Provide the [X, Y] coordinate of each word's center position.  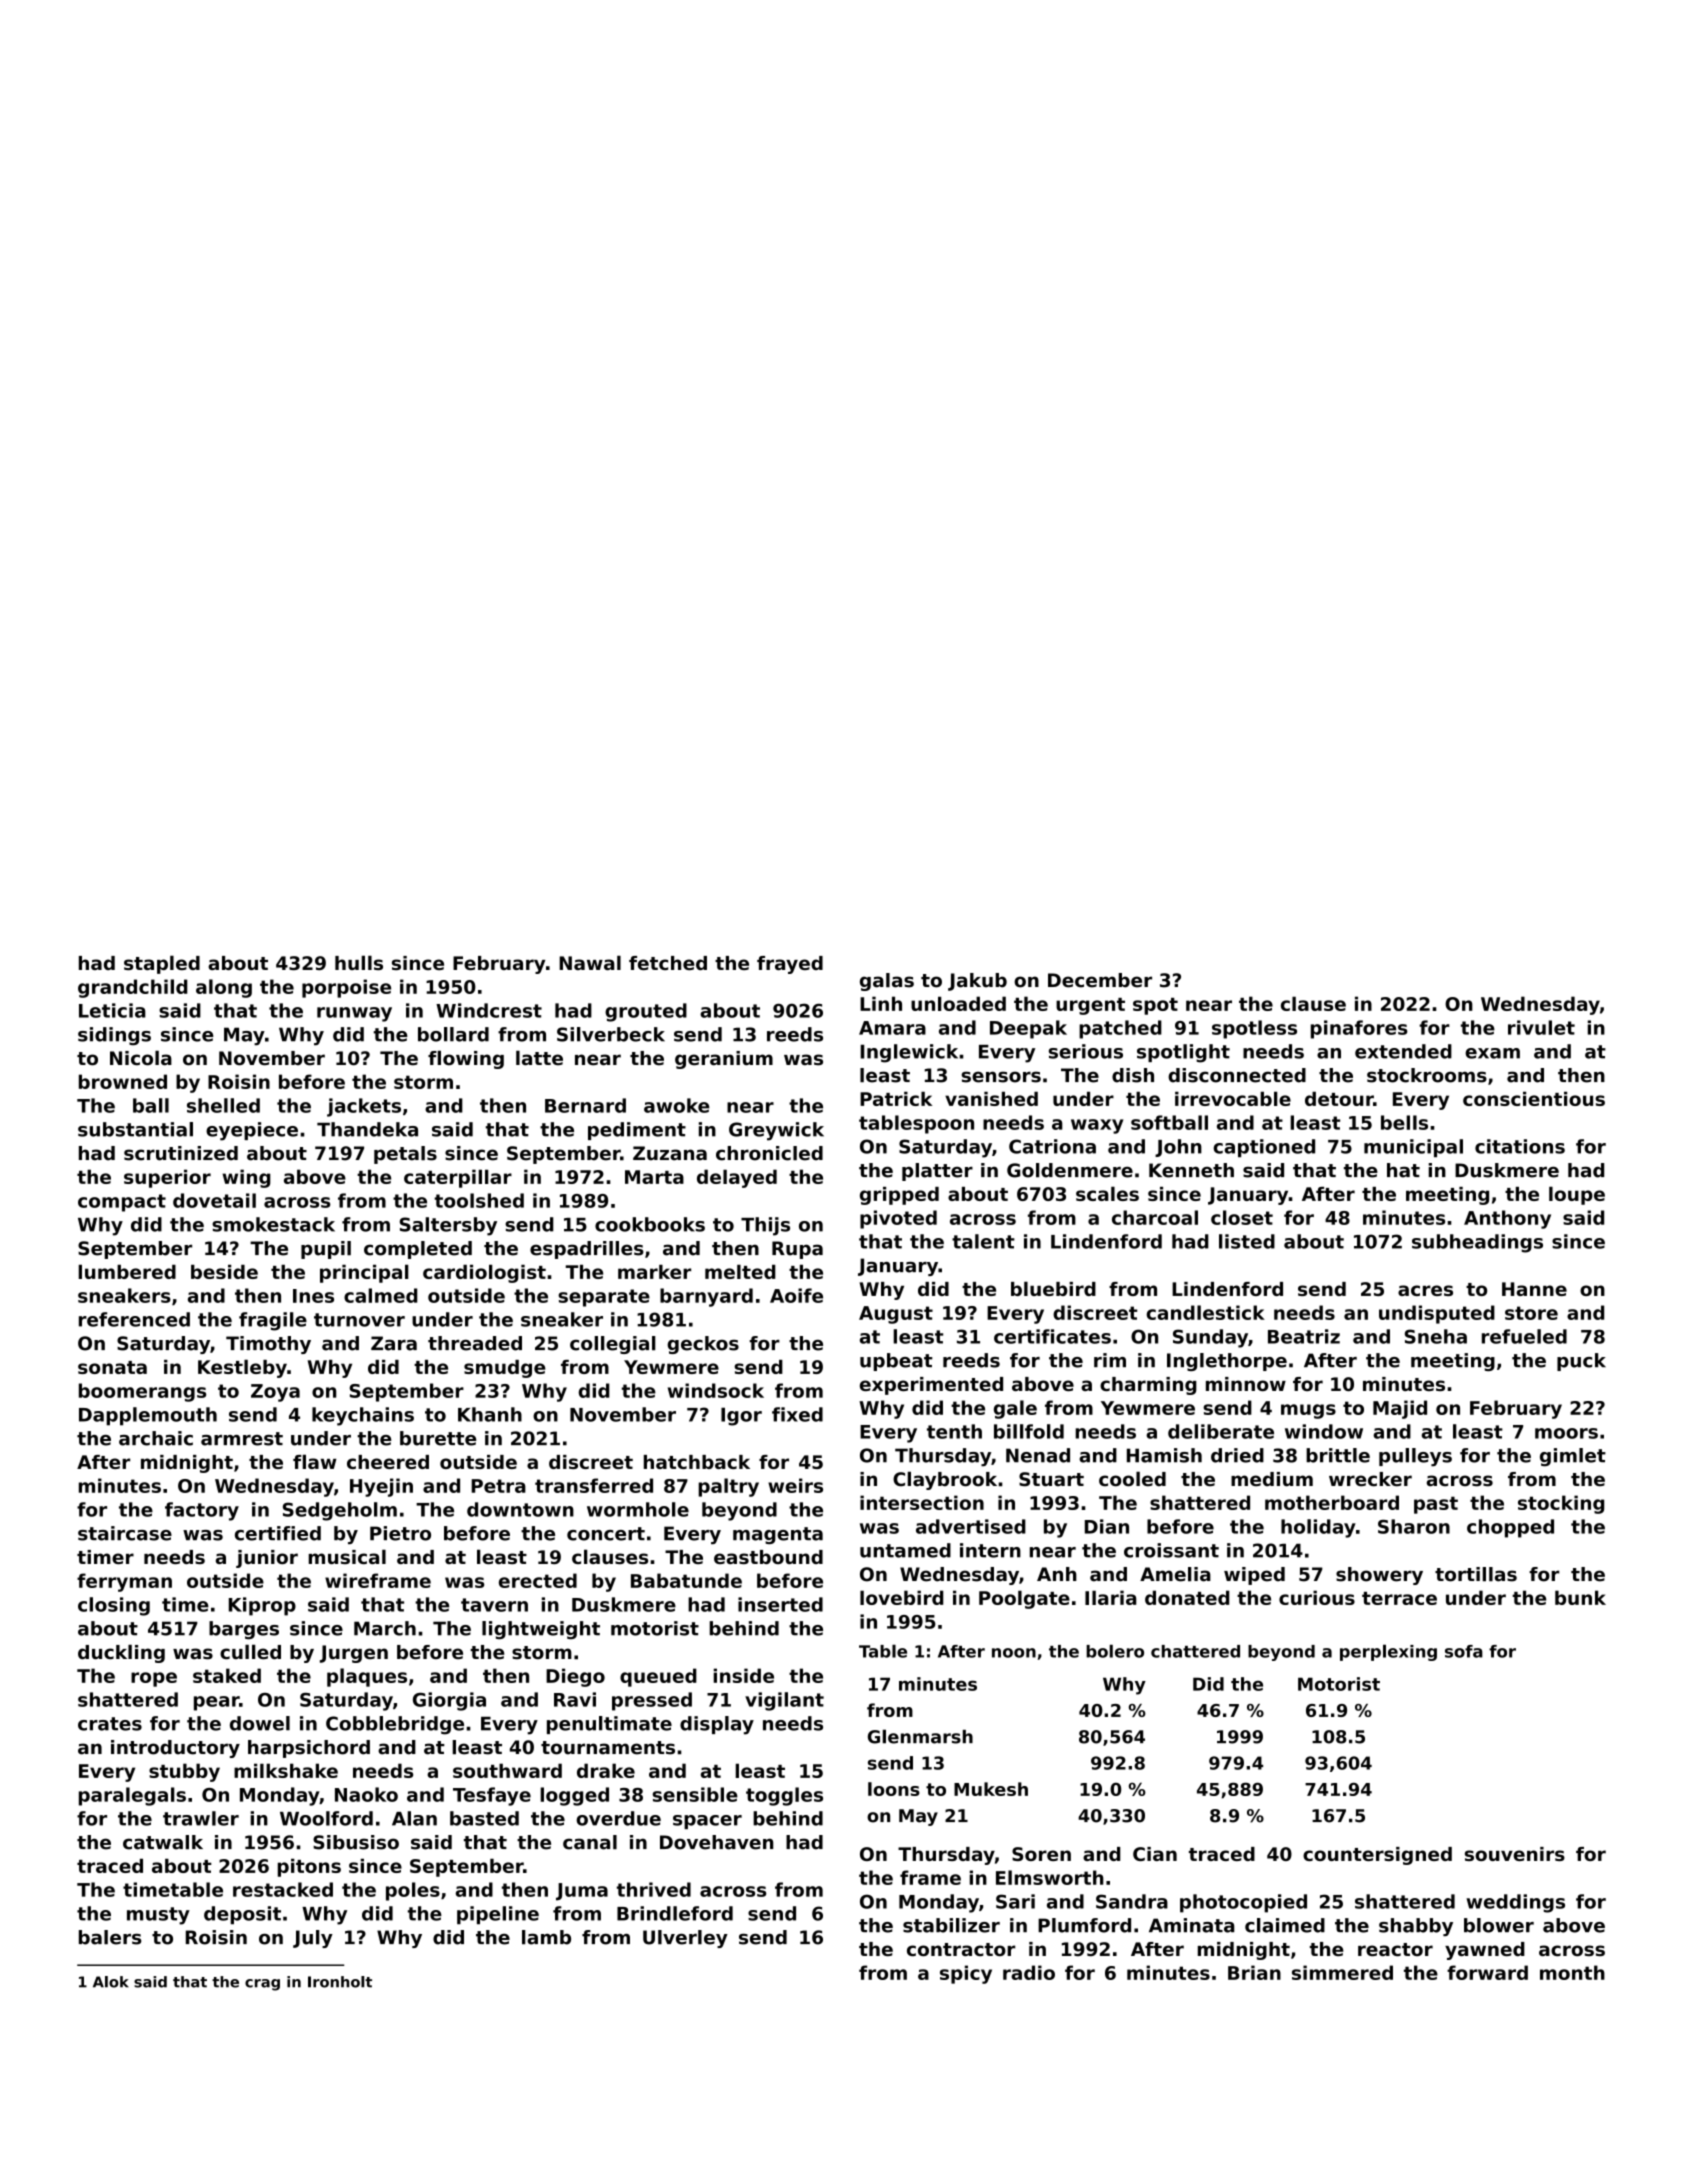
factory [202, 1511]
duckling [121, 1653]
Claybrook [945, 1480]
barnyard [706, 1297]
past [1436, 1505]
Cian [1155, 1854]
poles [413, 1891]
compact [122, 1203]
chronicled [769, 1153]
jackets [364, 1107]
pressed [652, 1701]
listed [1247, 1241]
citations [1520, 1146]
